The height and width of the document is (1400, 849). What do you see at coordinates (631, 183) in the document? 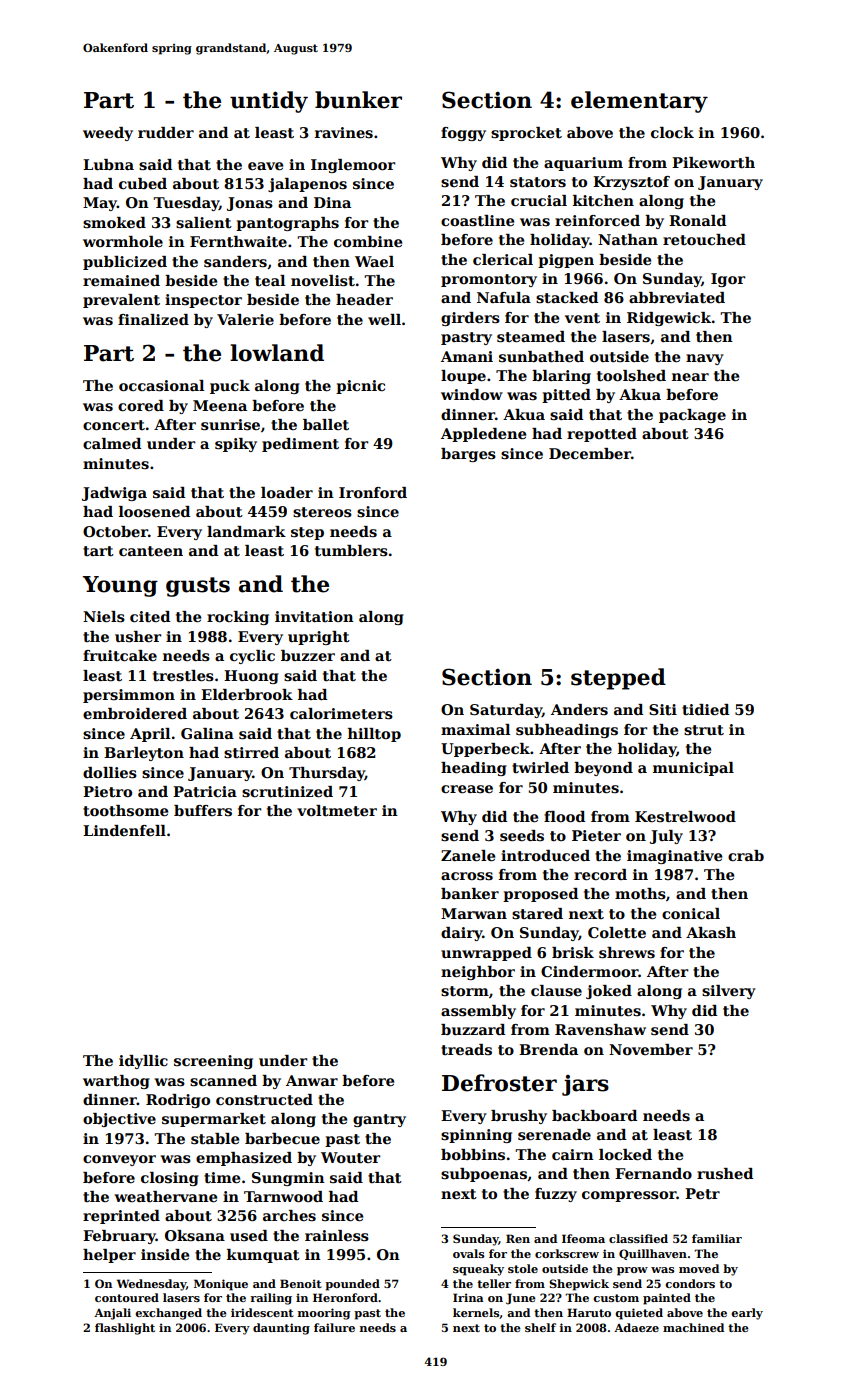
I see `Krzysztof` at bounding box center [631, 183].
